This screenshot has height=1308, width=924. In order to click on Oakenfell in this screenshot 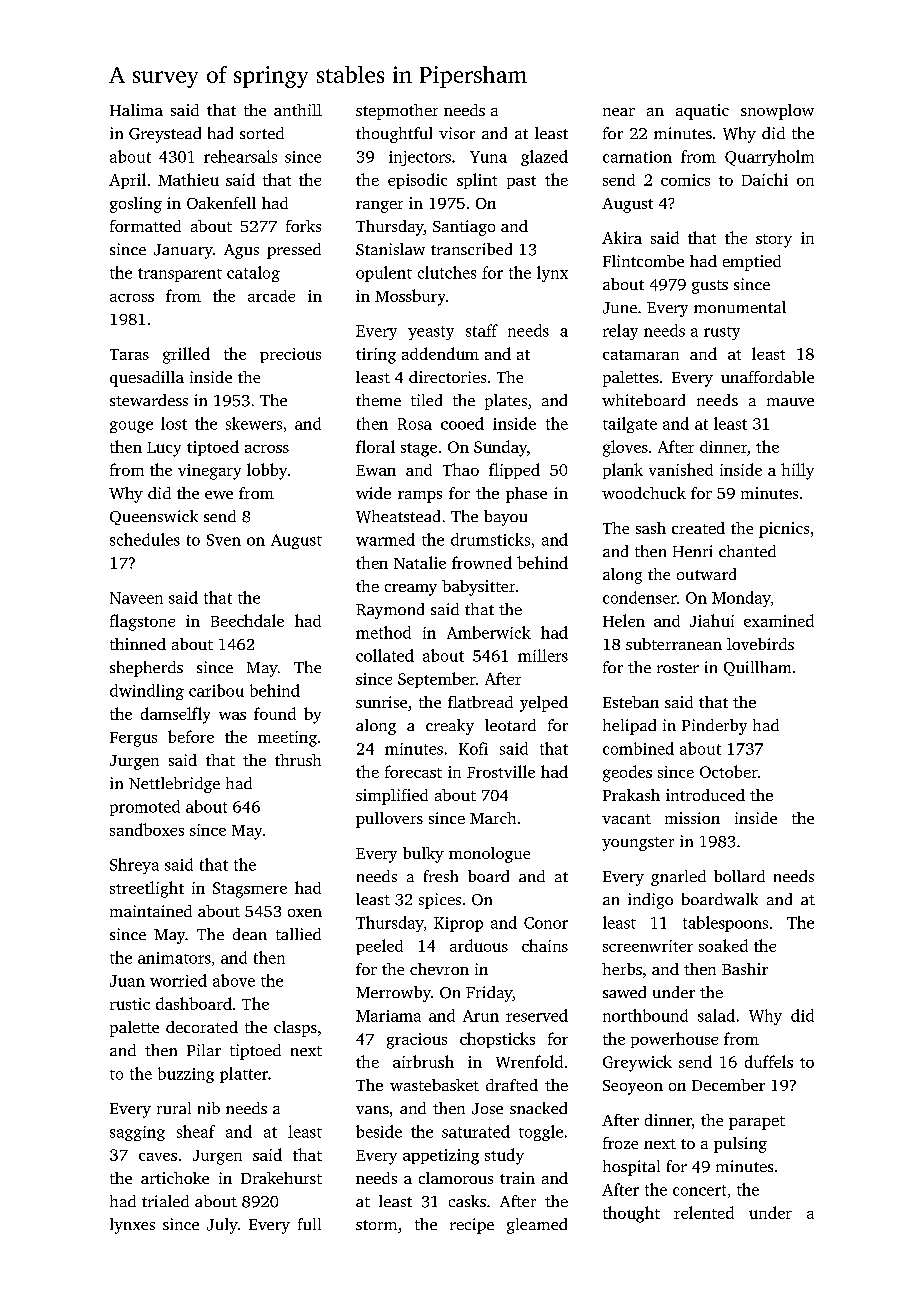, I will do `click(221, 203)`.
